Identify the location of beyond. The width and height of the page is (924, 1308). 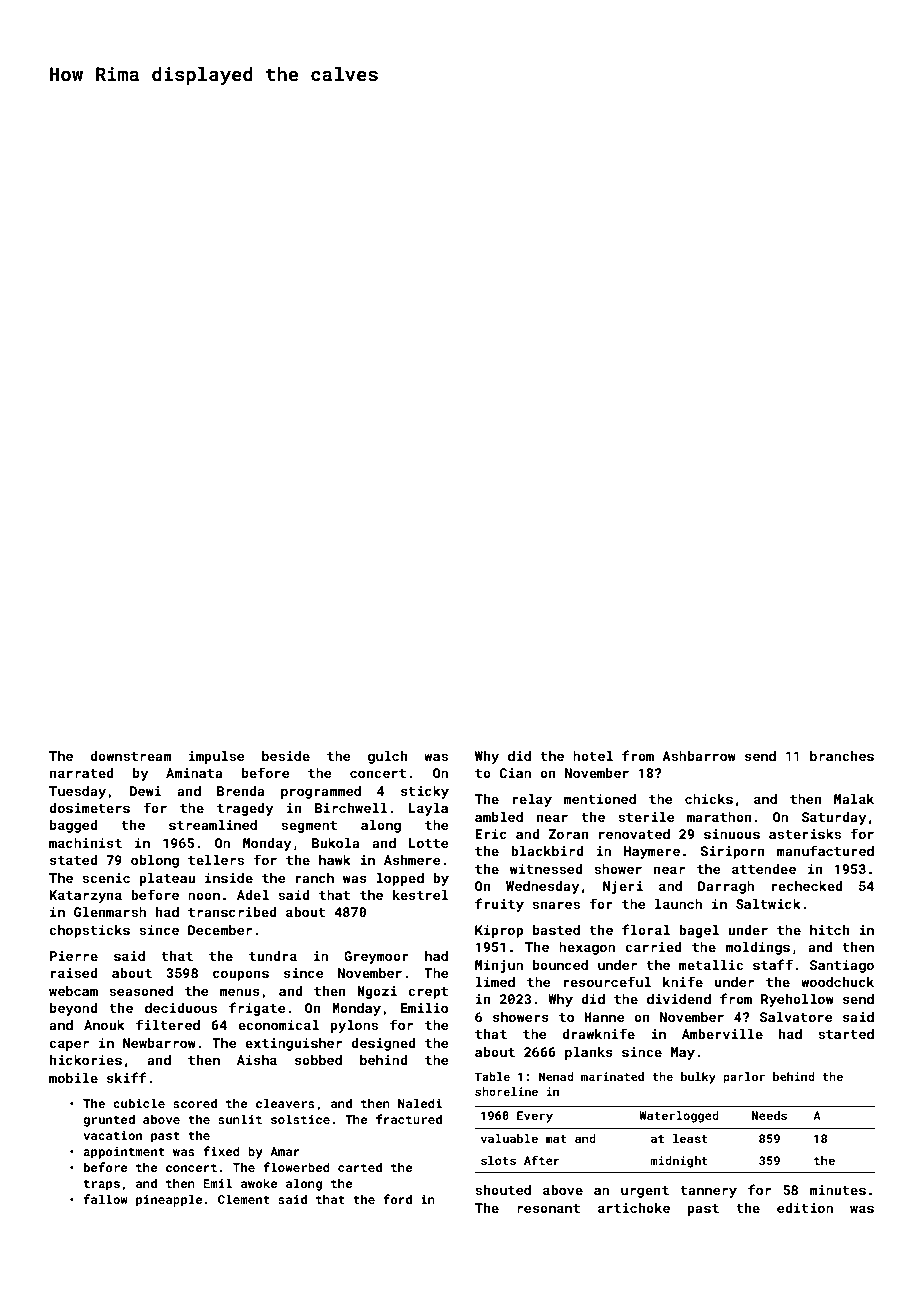
(74, 1009).
